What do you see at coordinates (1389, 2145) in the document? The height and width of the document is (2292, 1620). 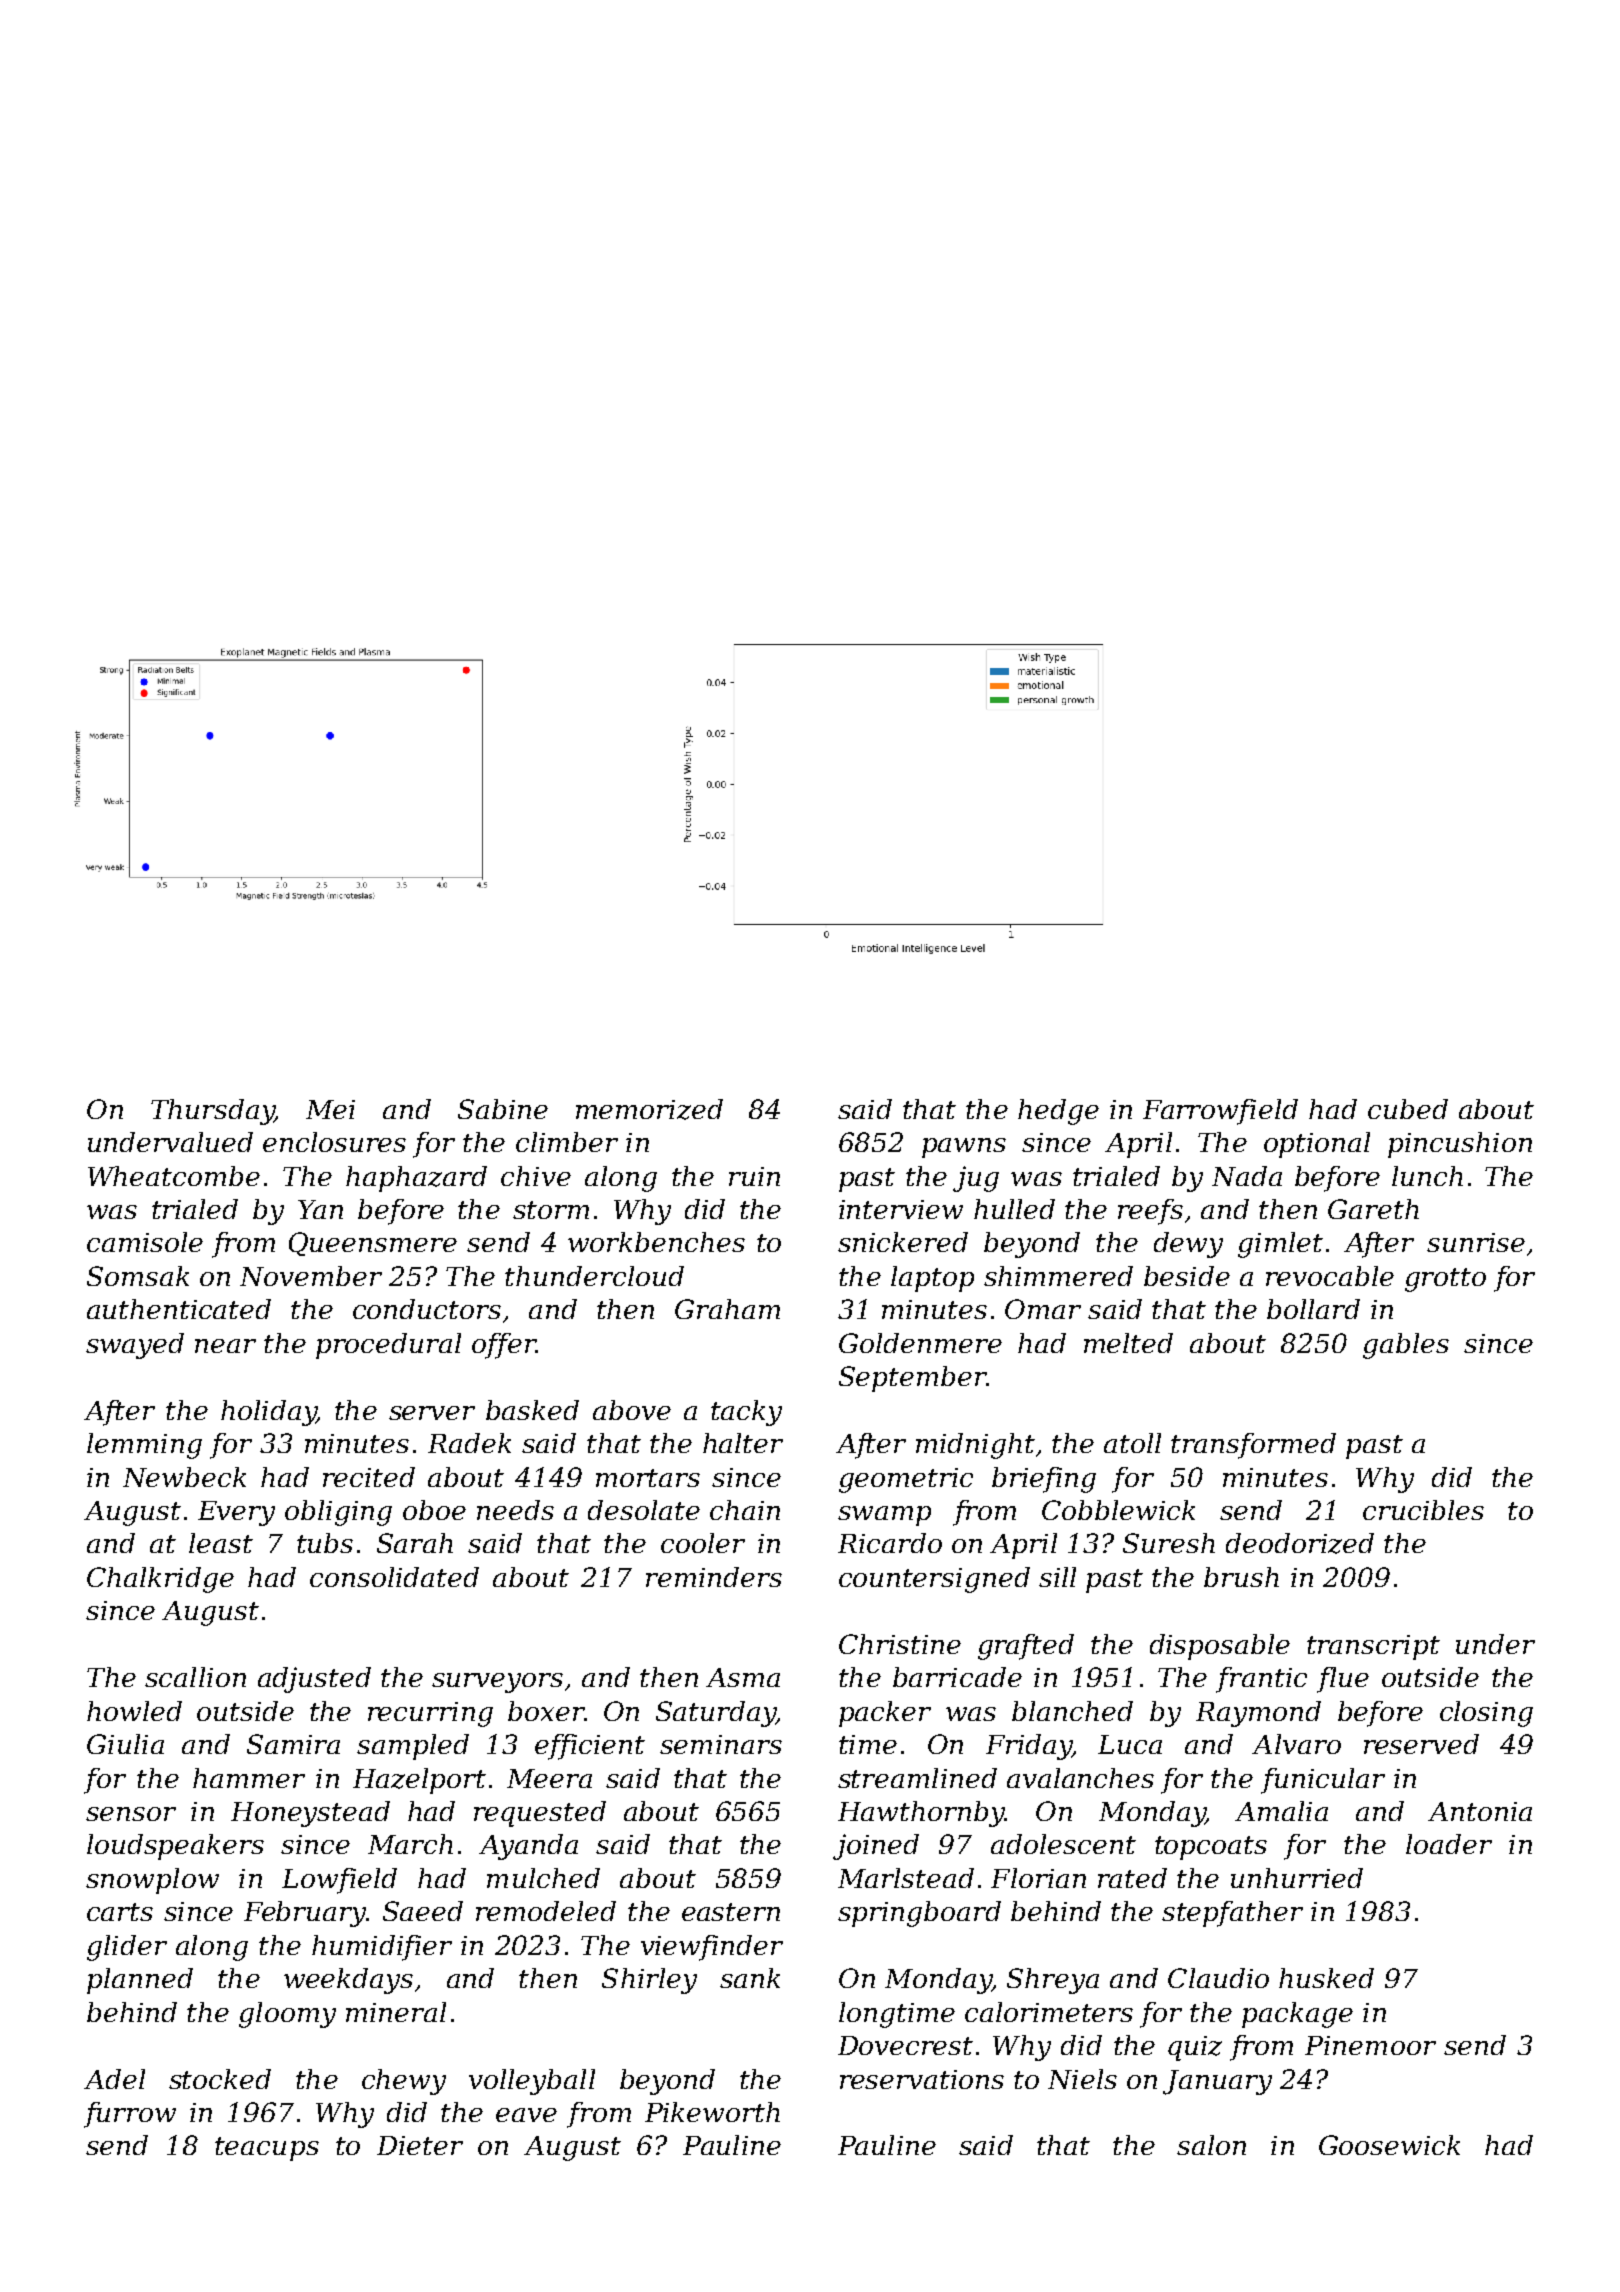 I see `Goosewick` at bounding box center [1389, 2145].
